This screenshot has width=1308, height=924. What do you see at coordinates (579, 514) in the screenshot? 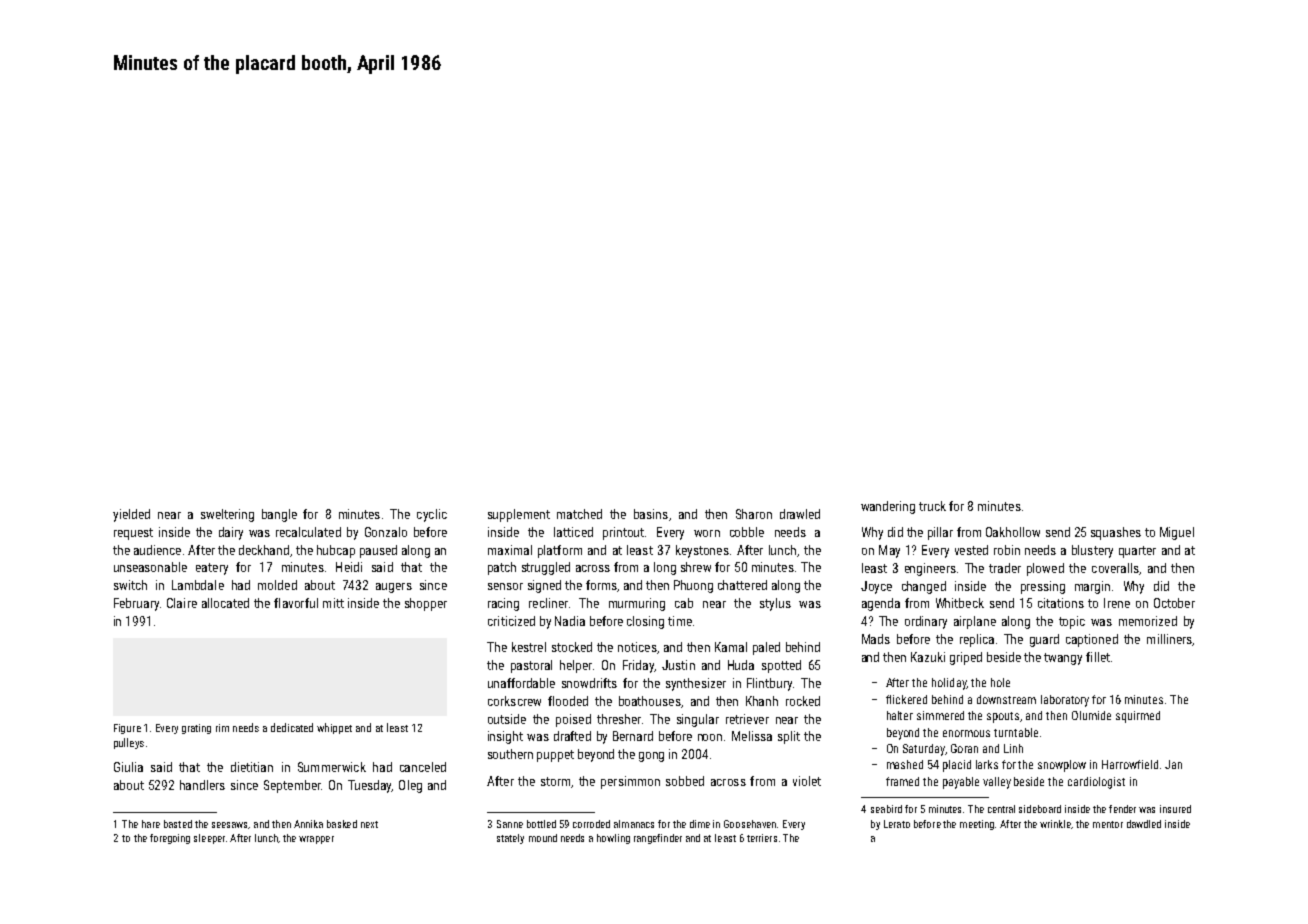
I see `matched` at bounding box center [579, 514].
